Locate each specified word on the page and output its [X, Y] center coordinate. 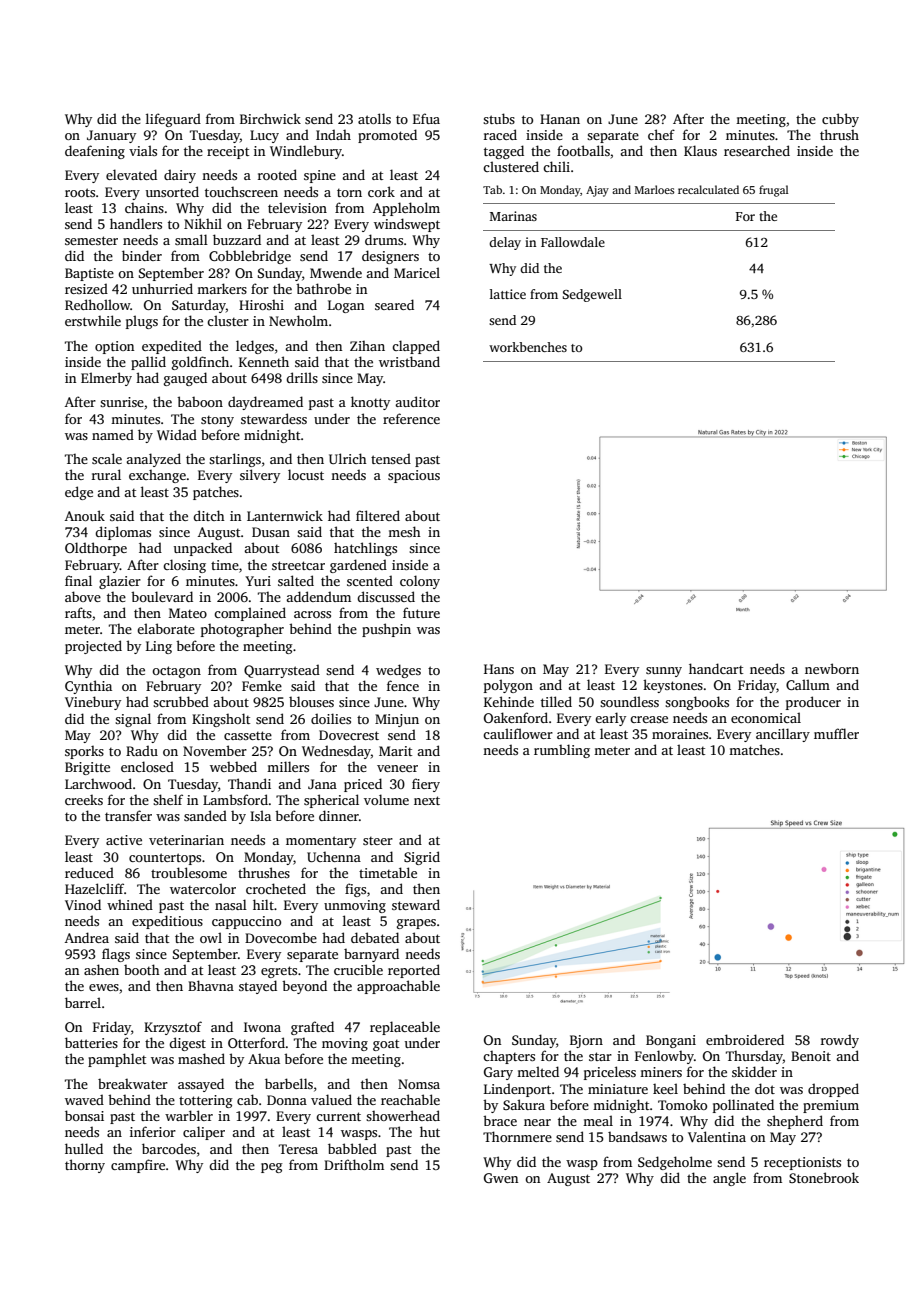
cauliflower [518, 733]
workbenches [528, 347]
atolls [374, 118]
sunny [664, 672]
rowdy [840, 1041]
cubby [840, 120]
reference [411, 418]
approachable [398, 987]
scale [107, 458]
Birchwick [270, 118]
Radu [142, 750]
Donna [287, 1100]
